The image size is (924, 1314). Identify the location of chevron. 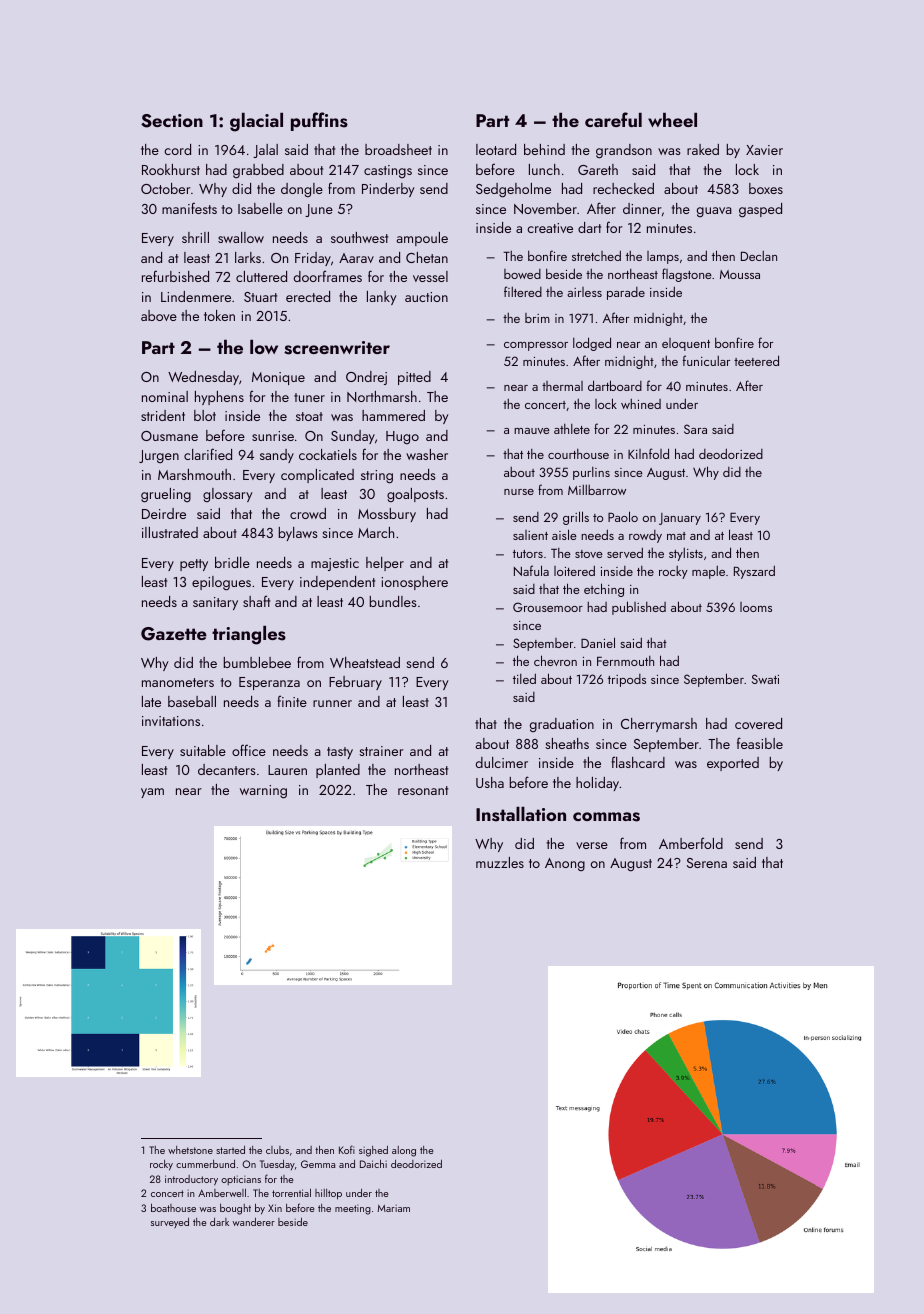
(555, 660).
